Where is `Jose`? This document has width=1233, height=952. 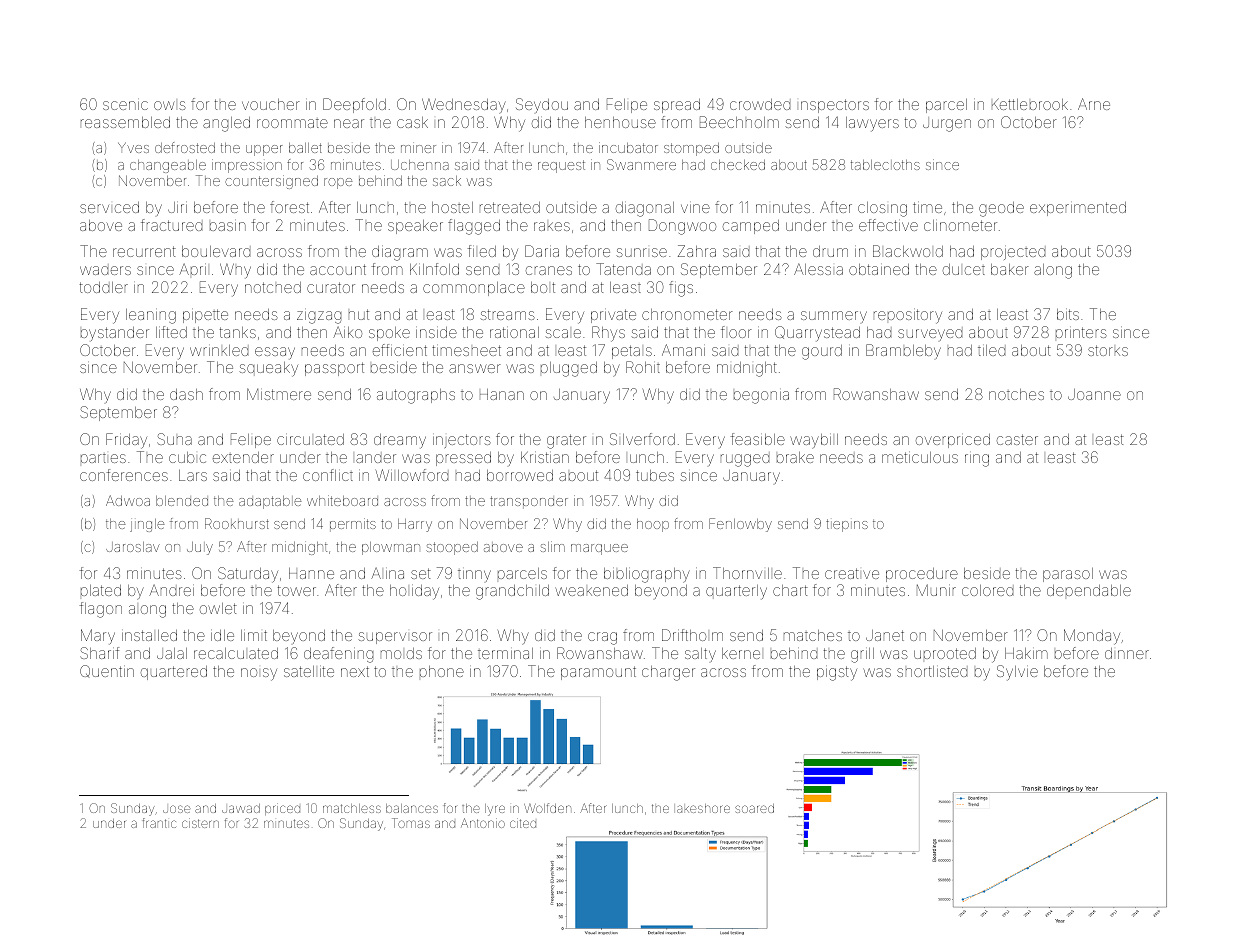
Jose is located at coordinates (176, 809).
